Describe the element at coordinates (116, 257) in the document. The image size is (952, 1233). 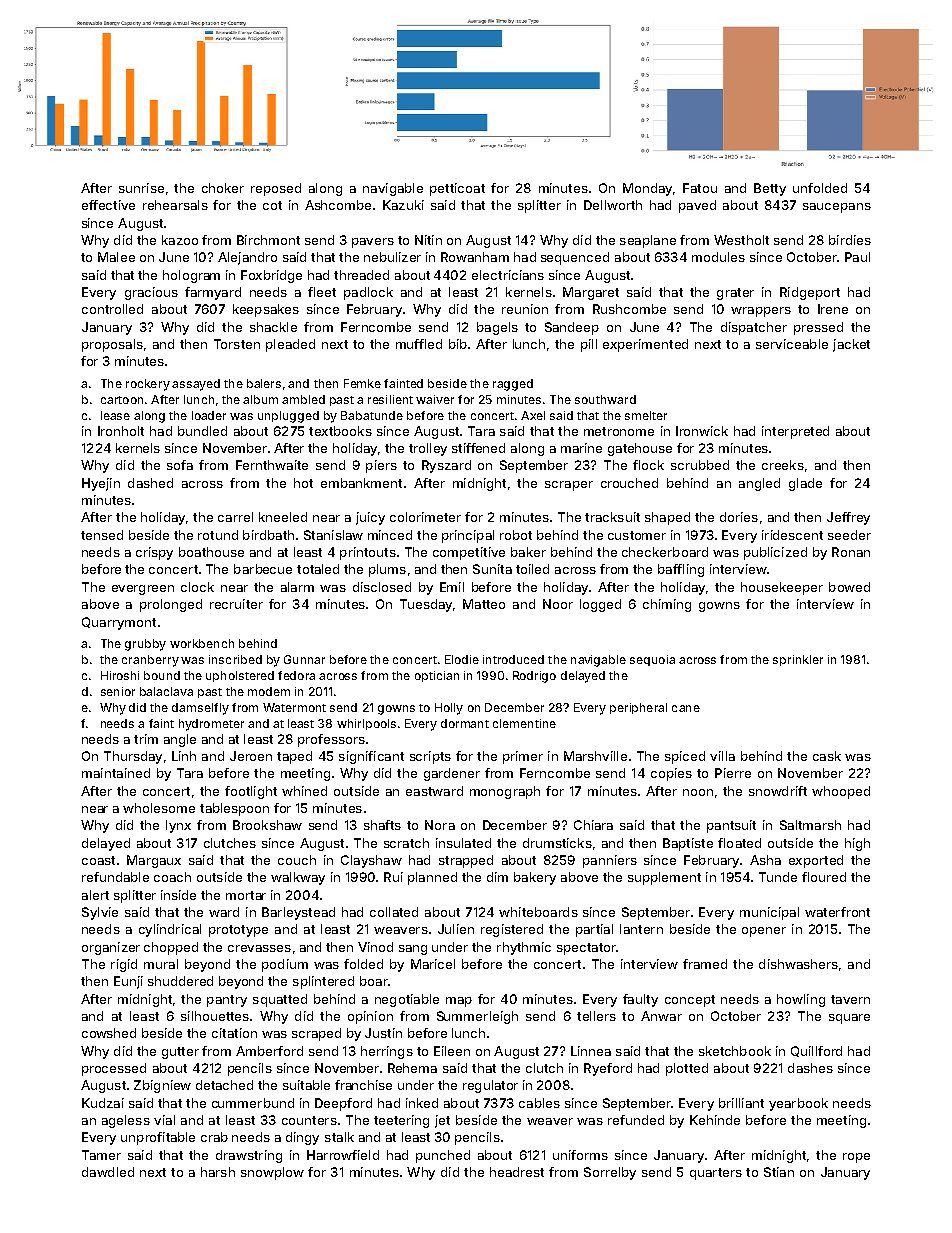
I see `Malee` at that location.
